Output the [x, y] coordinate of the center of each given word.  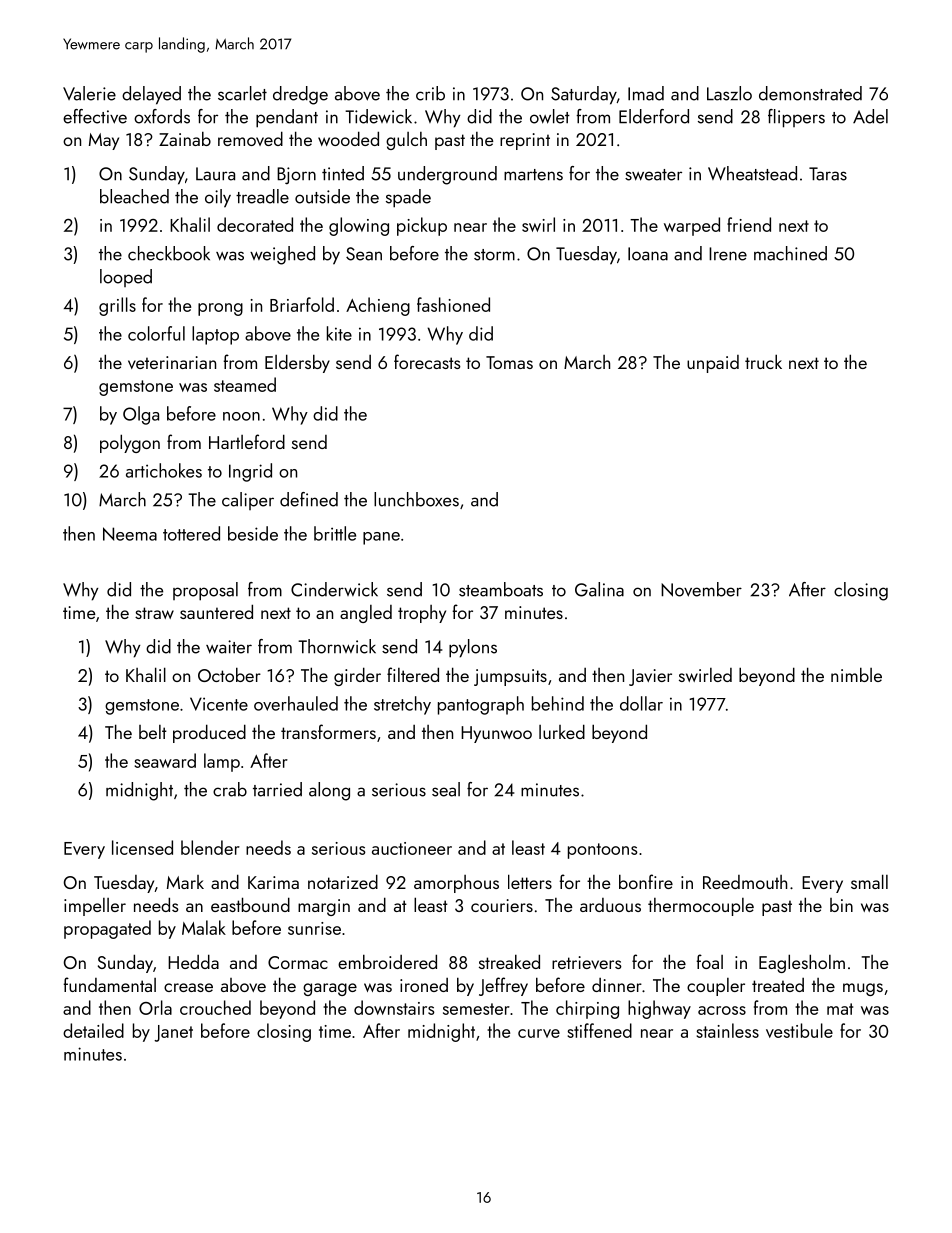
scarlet [242, 93]
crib [430, 93]
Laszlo [729, 93]
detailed [93, 1030]
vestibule [799, 1030]
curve [539, 1033]
